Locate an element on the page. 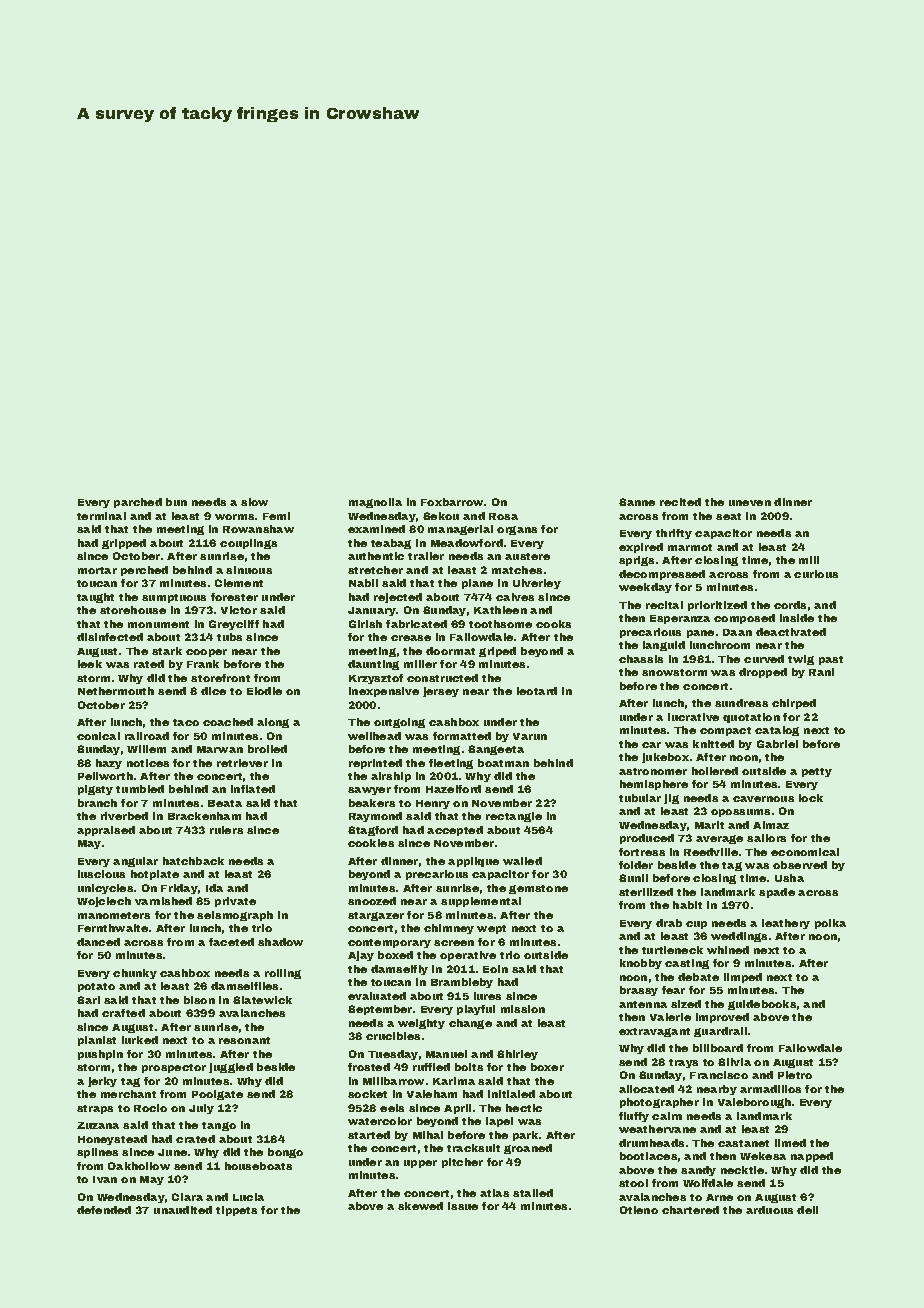 Image resolution: width=924 pixels, height=1308 pixels. Raymond is located at coordinates (375, 817).
